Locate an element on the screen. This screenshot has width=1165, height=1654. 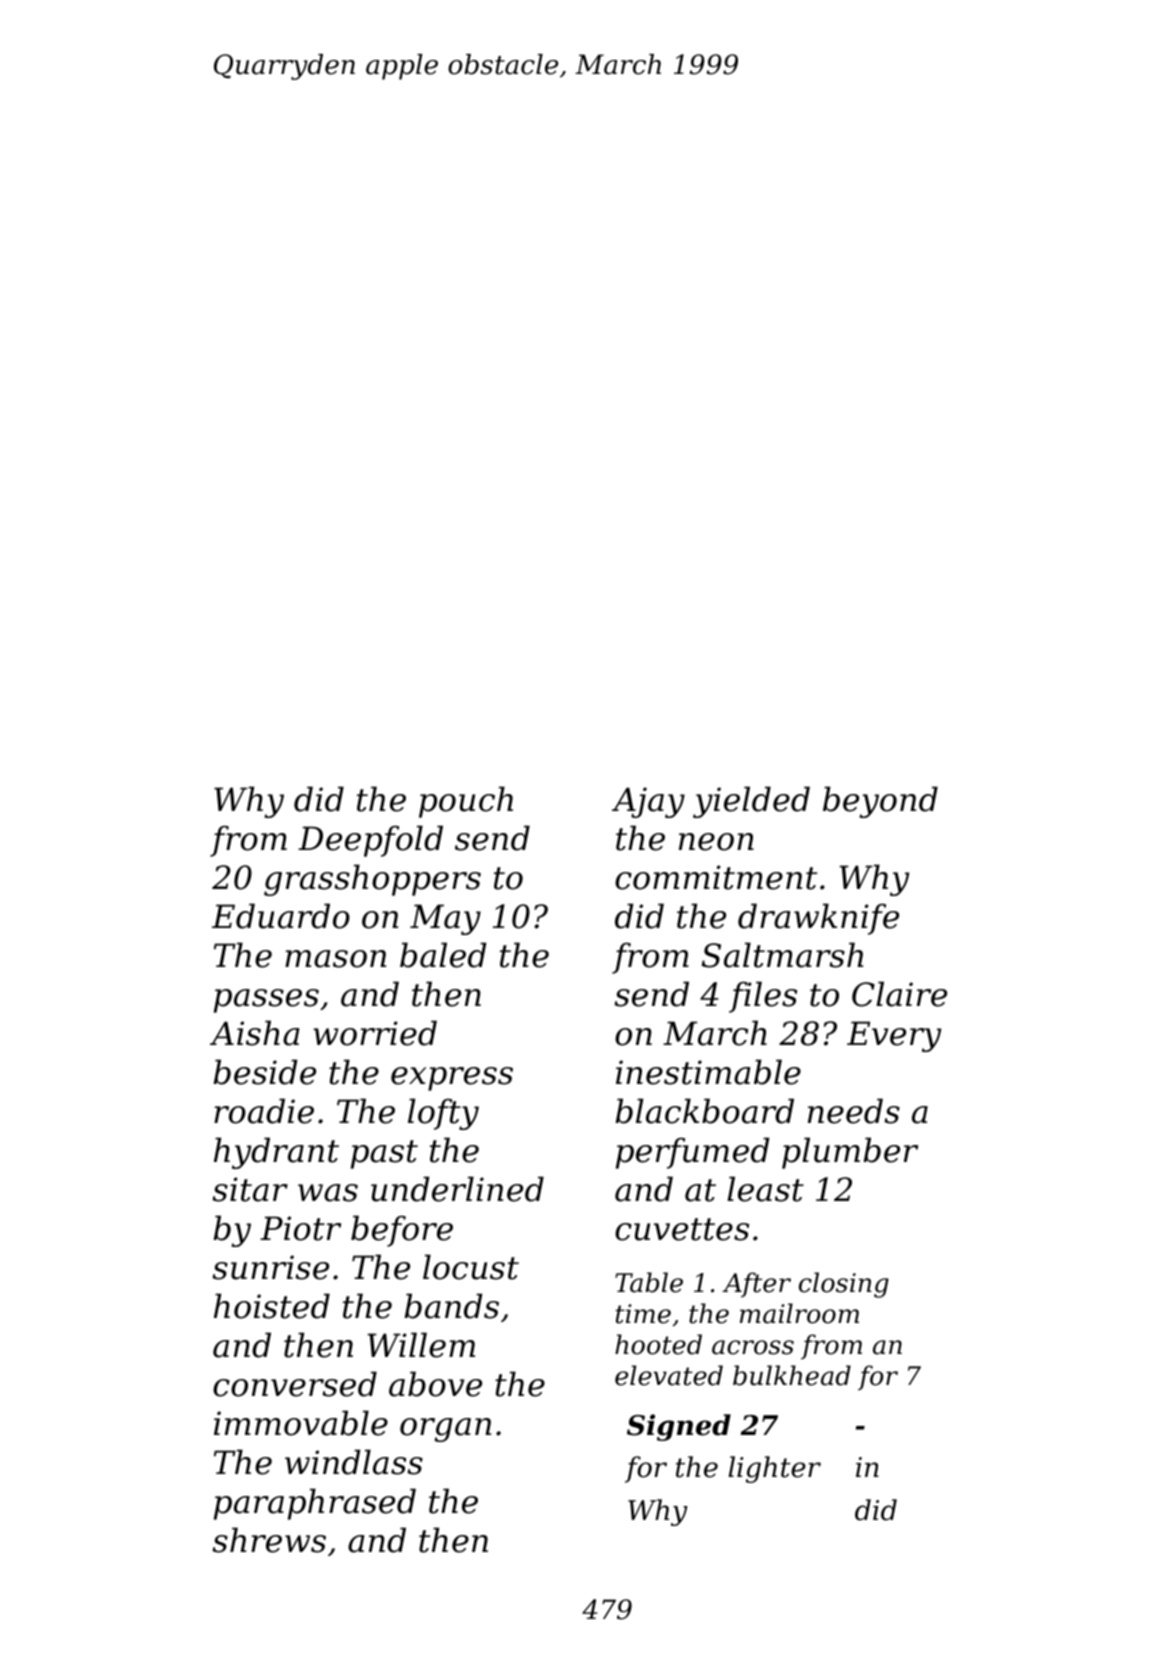
Signed is located at coordinates (679, 1427).
